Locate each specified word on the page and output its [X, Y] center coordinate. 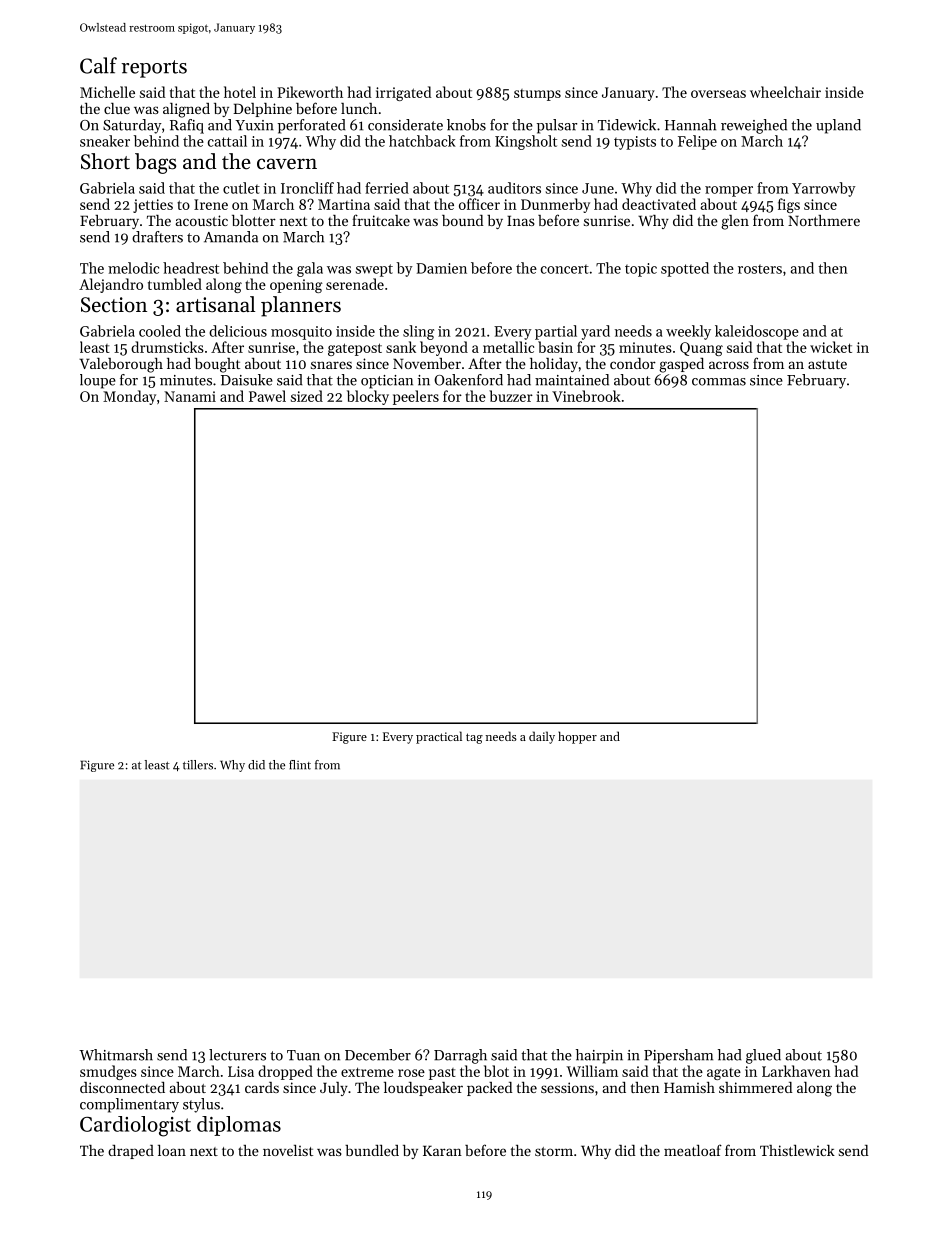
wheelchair [785, 92]
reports [154, 69]
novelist [288, 1150]
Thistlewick [797, 1150]
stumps [537, 95]
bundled [372, 1150]
